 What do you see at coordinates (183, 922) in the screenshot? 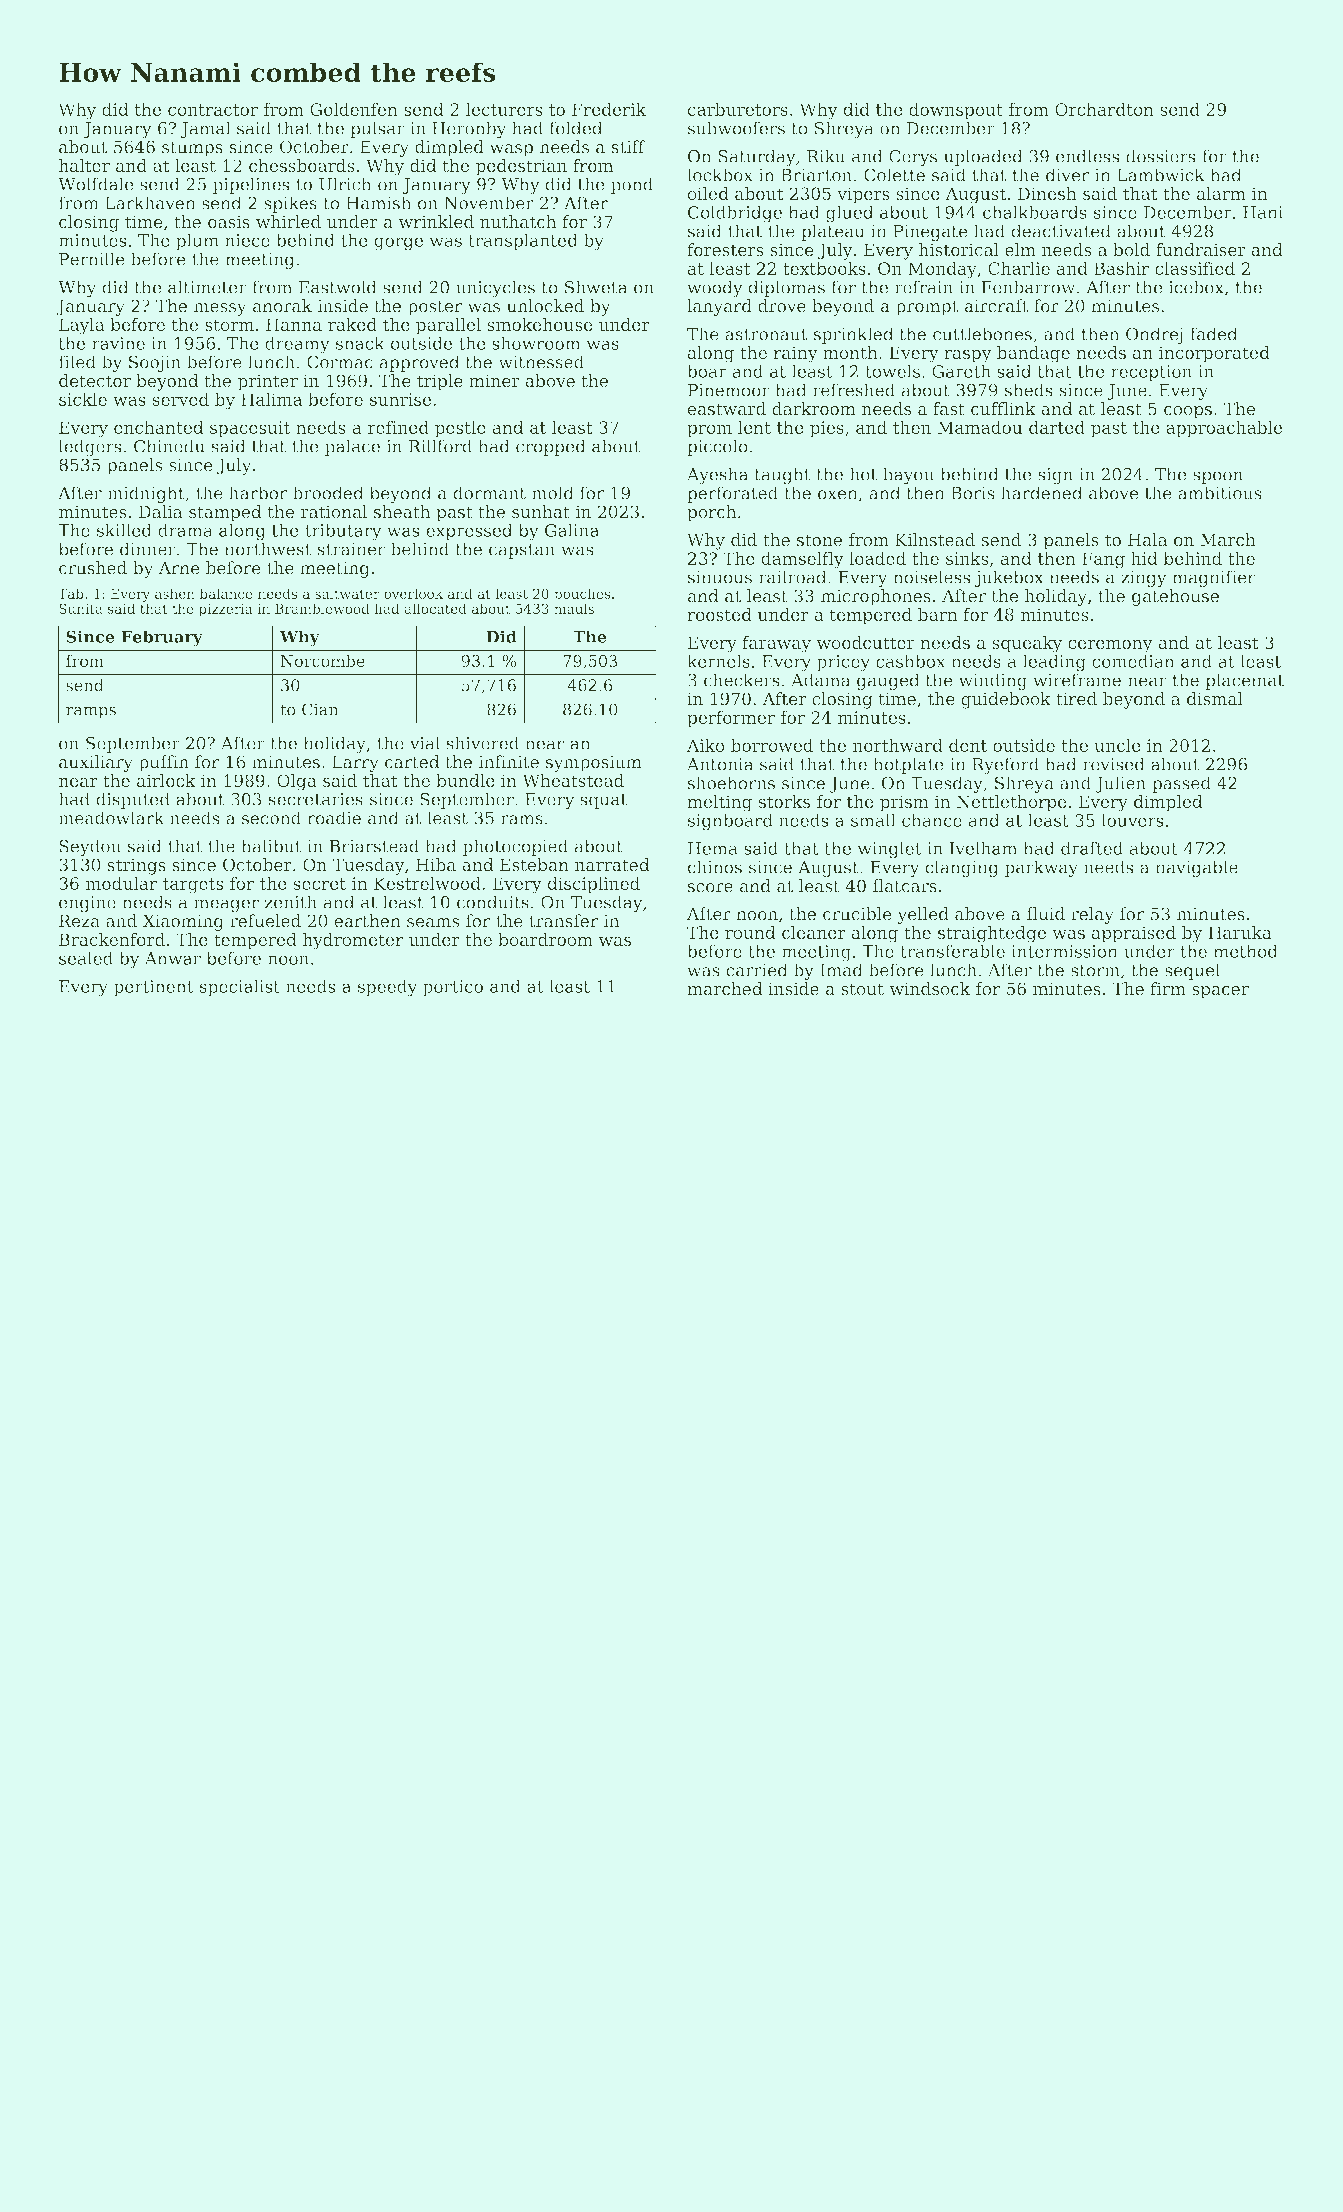
I see `Xiaoming` at bounding box center [183, 922].
